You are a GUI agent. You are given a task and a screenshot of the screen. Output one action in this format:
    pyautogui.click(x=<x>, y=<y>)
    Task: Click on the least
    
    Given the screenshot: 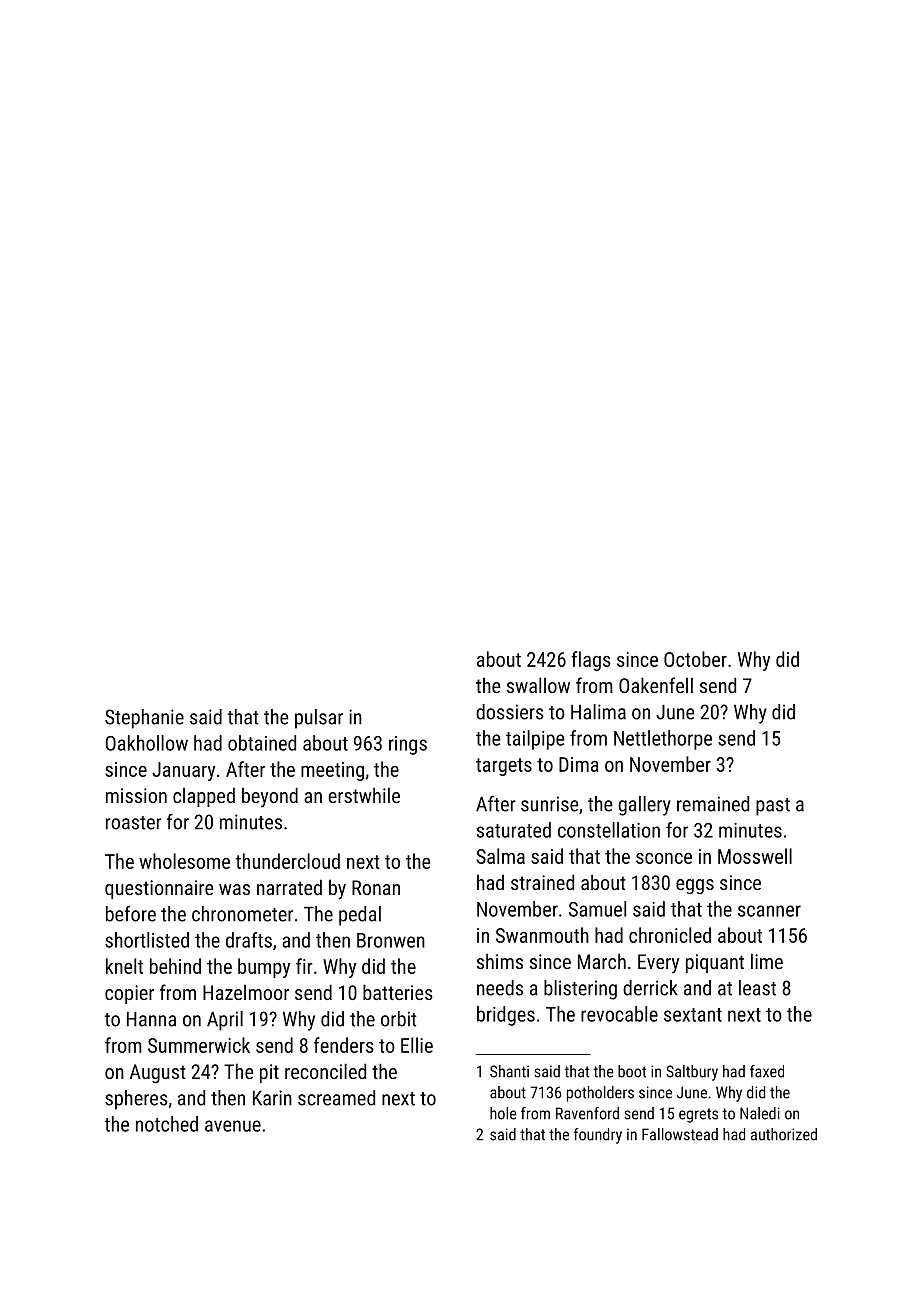 What is the action you would take?
    pyautogui.click(x=757, y=988)
